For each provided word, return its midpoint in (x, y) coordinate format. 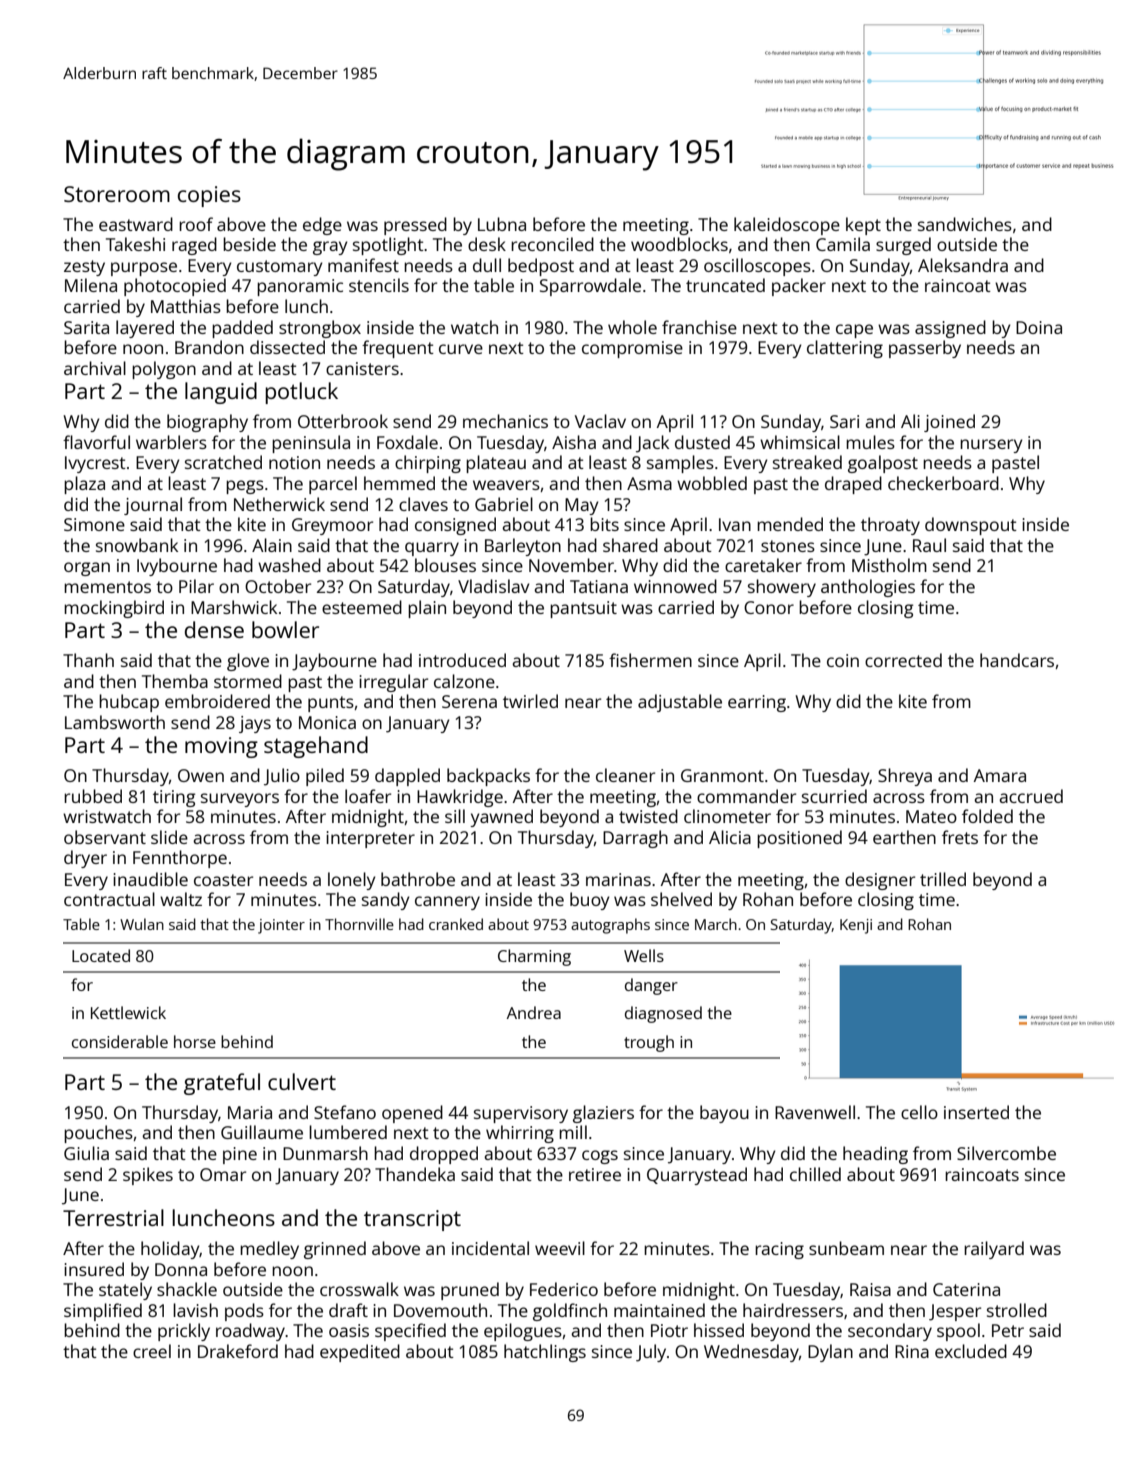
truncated (725, 285)
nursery (991, 446)
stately (125, 1291)
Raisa (870, 1289)
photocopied (175, 287)
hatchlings (545, 1353)
